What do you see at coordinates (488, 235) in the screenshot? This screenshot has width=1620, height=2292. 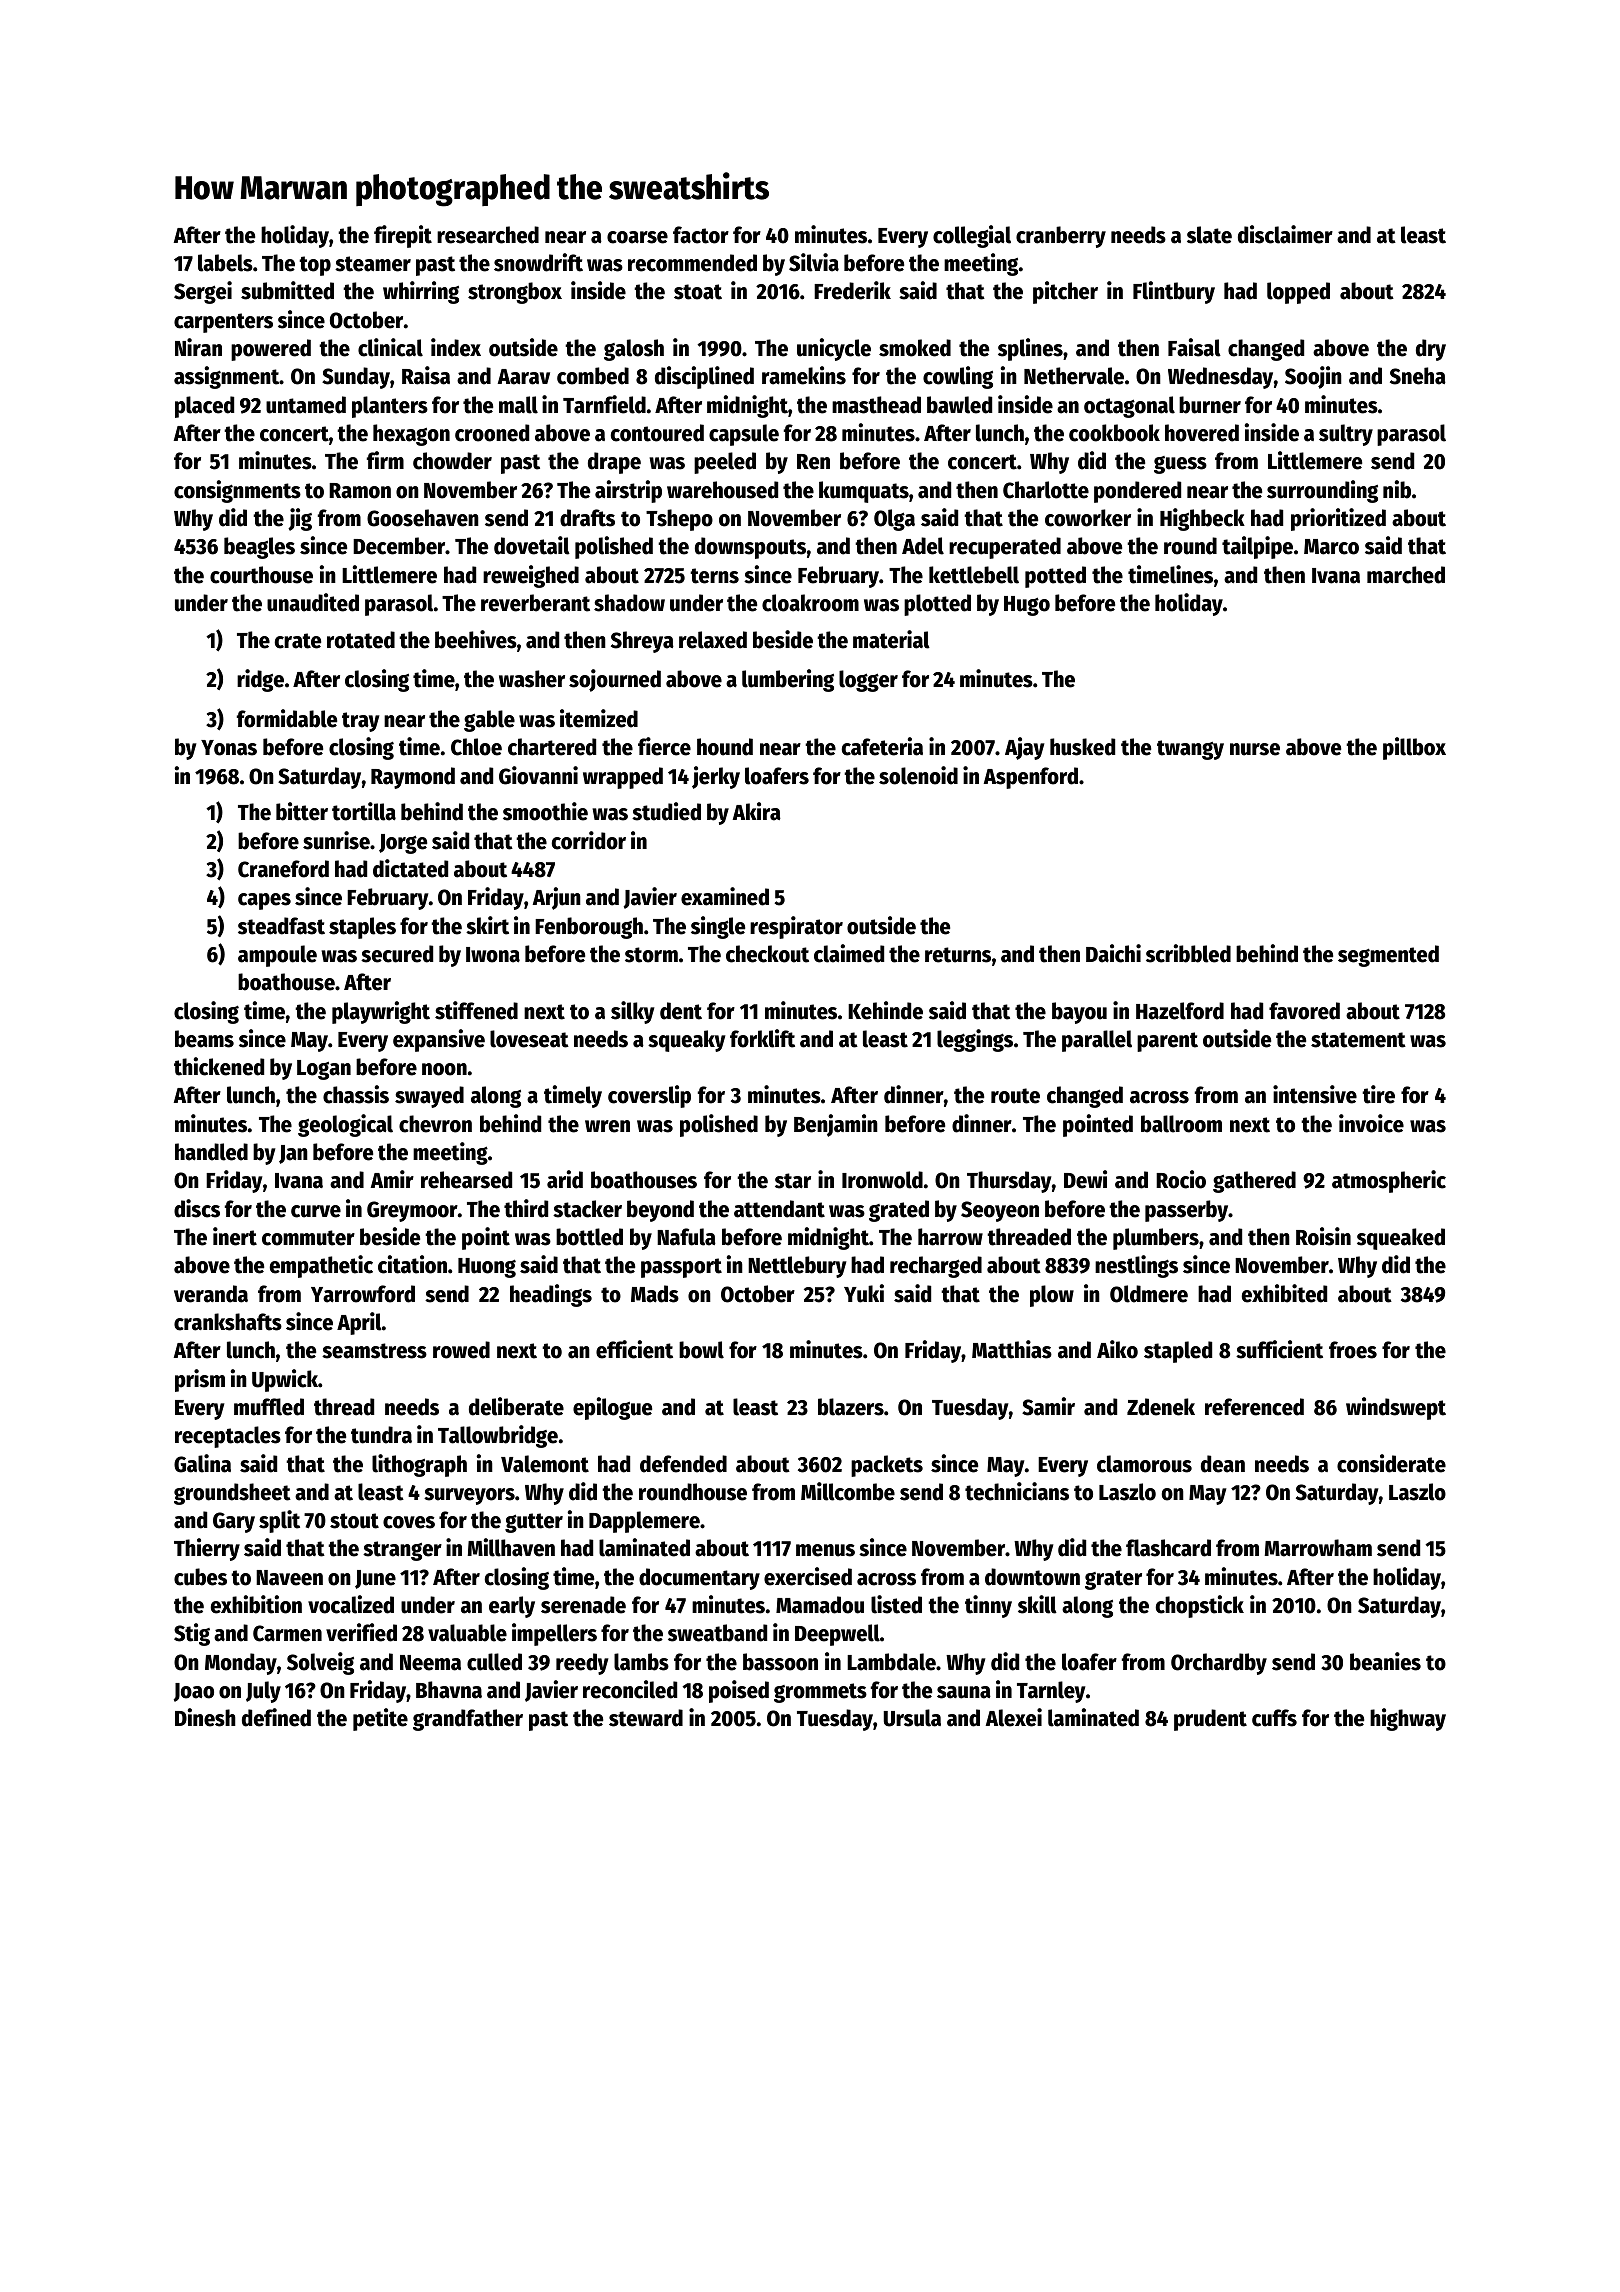 I see `researched` at bounding box center [488, 235].
